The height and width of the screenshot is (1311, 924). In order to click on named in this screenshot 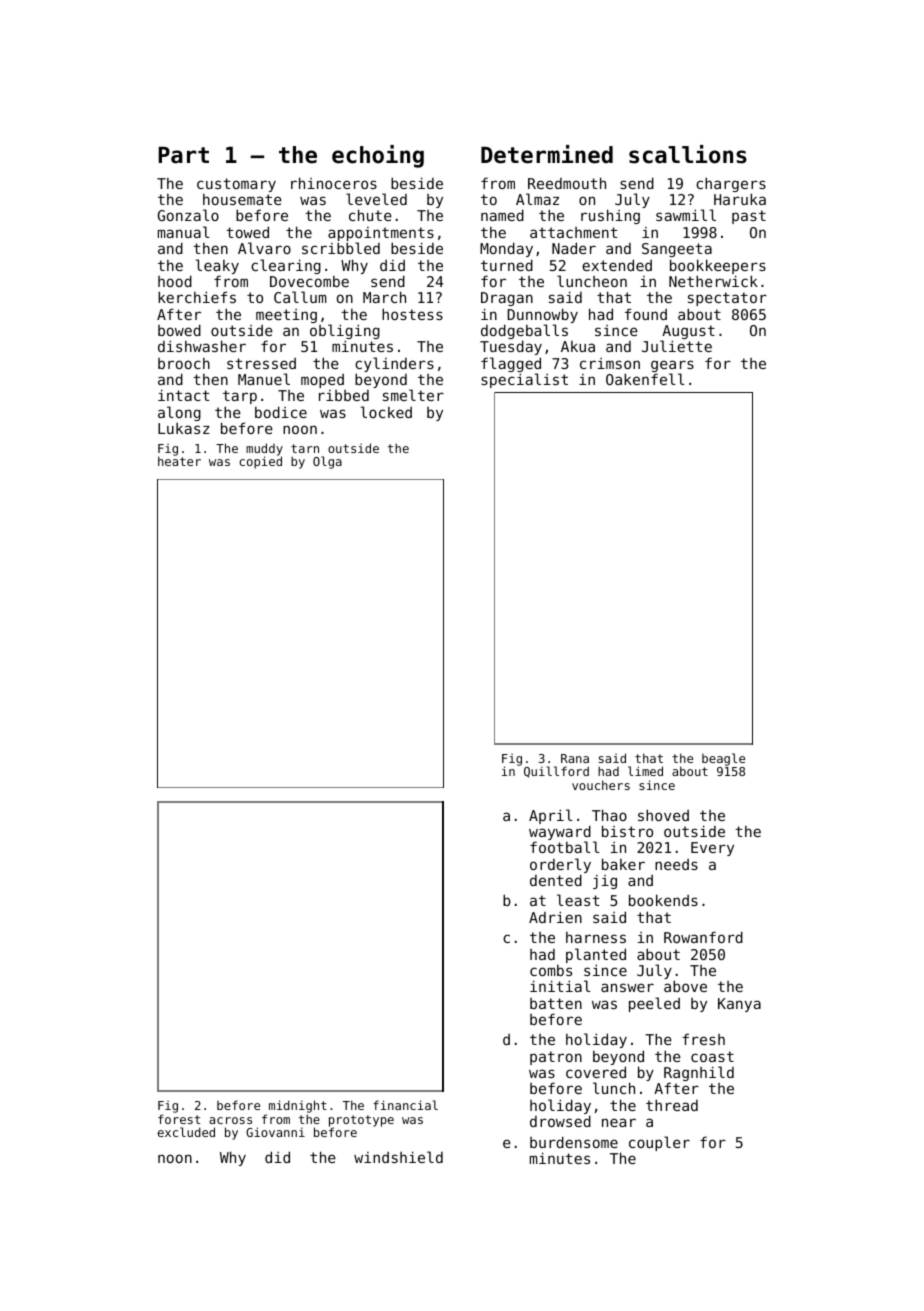, I will do `click(502, 215)`.
